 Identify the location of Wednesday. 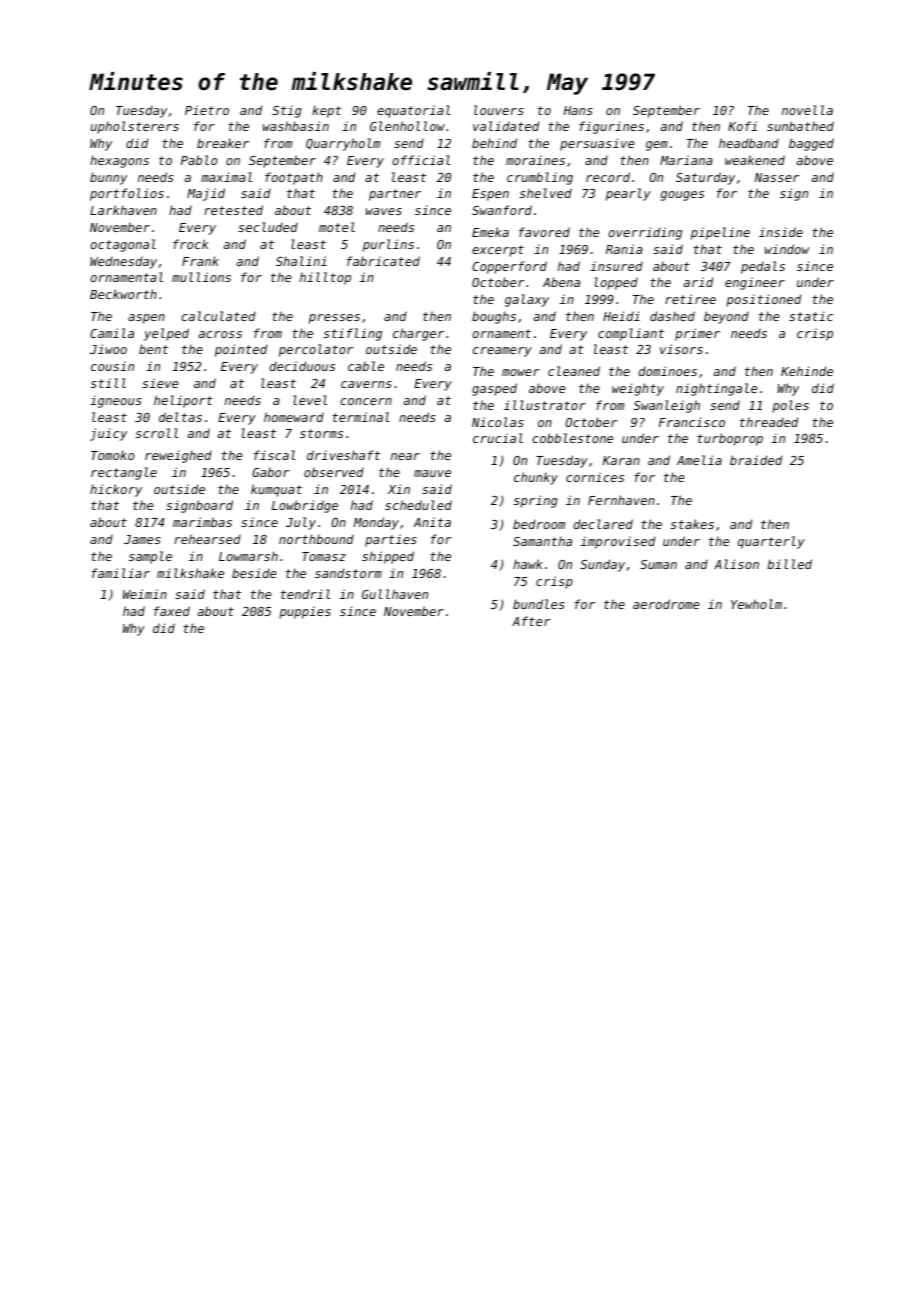
(123, 262).
